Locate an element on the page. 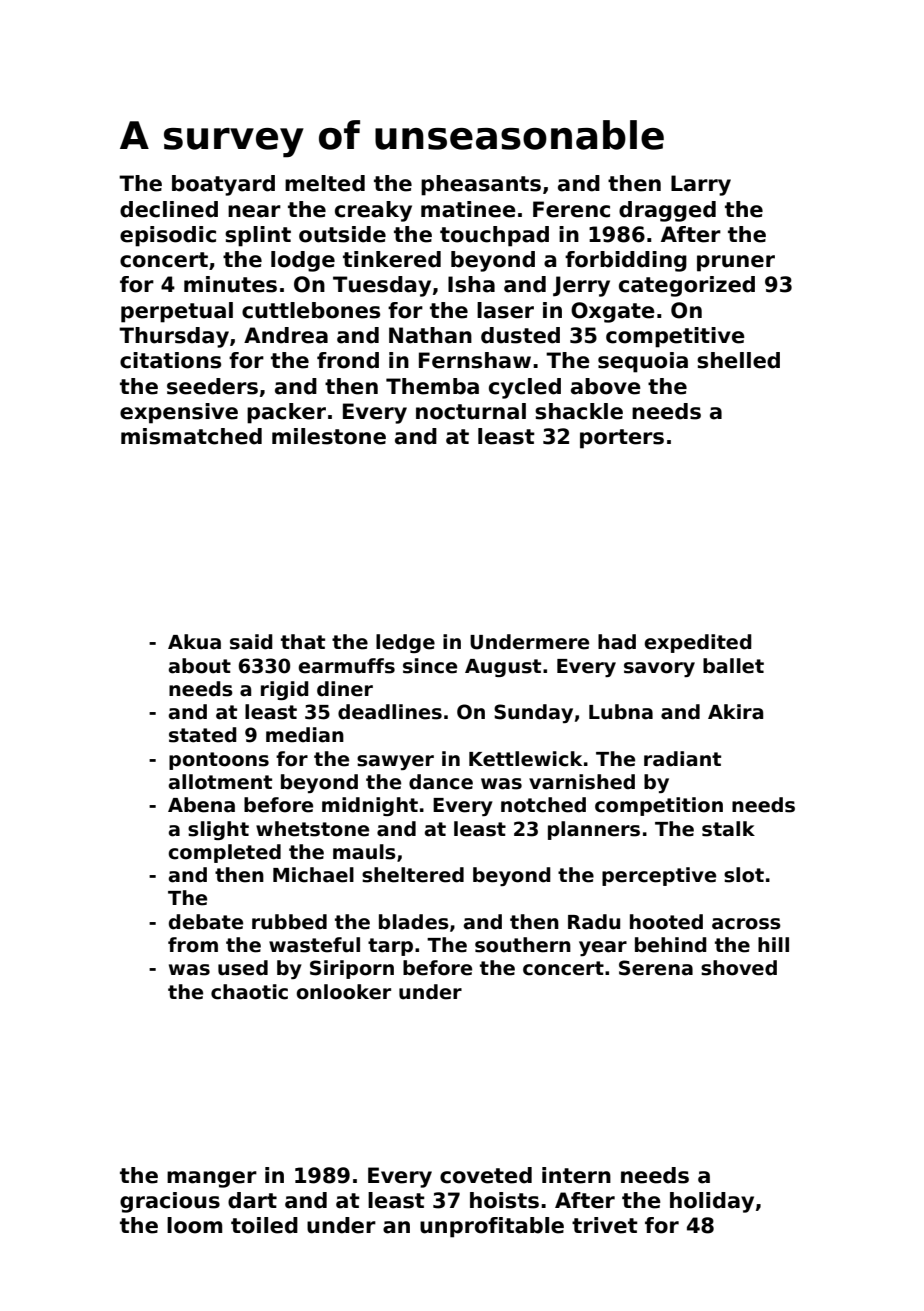  loom is located at coordinates (194, 1225).
